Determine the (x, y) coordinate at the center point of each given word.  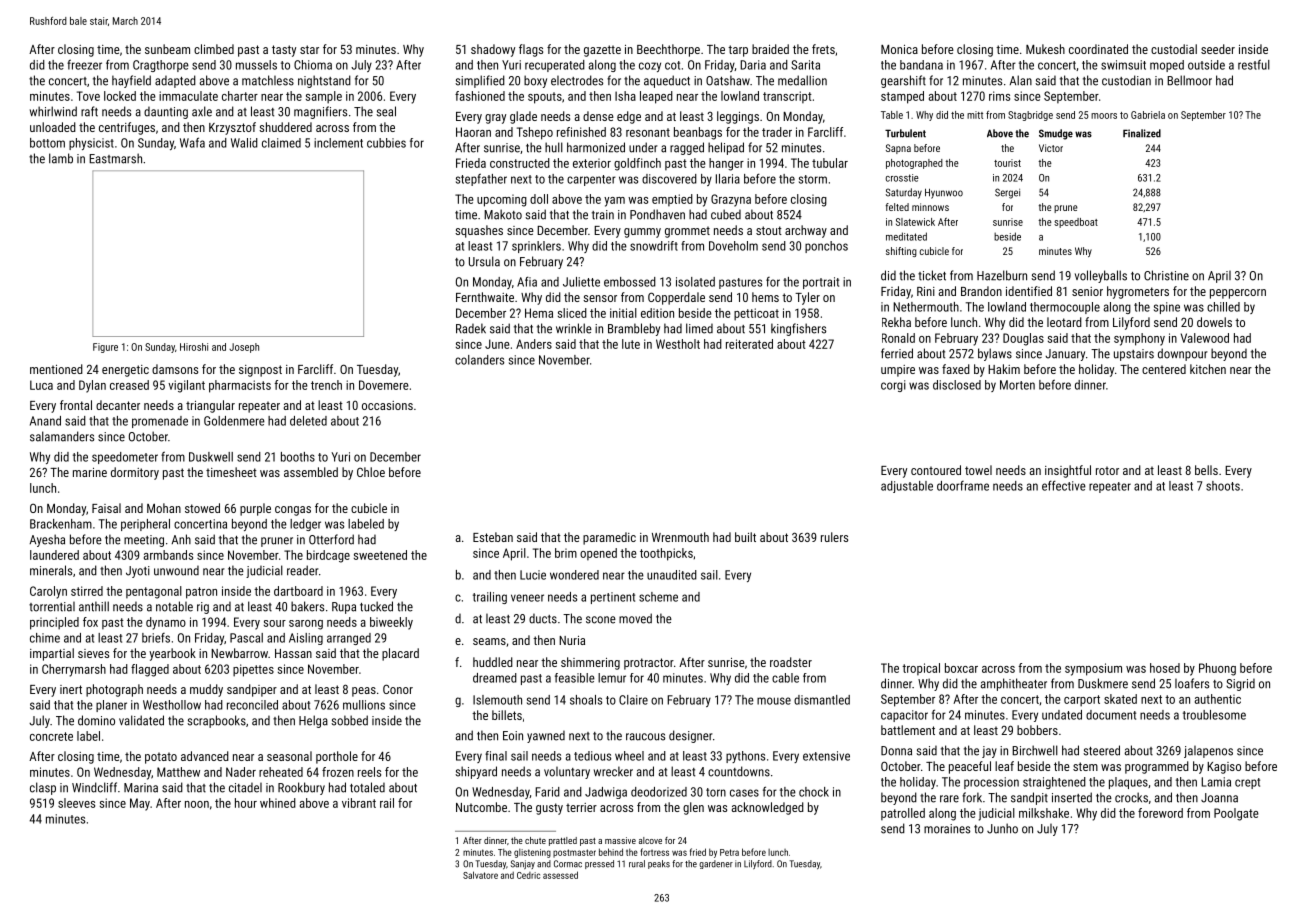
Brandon (981, 291)
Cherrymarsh (74, 670)
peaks (659, 864)
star (309, 49)
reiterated (749, 344)
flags (531, 50)
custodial (1174, 49)
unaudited (672, 575)
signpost (260, 371)
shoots (1223, 486)
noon (197, 804)
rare (949, 799)
